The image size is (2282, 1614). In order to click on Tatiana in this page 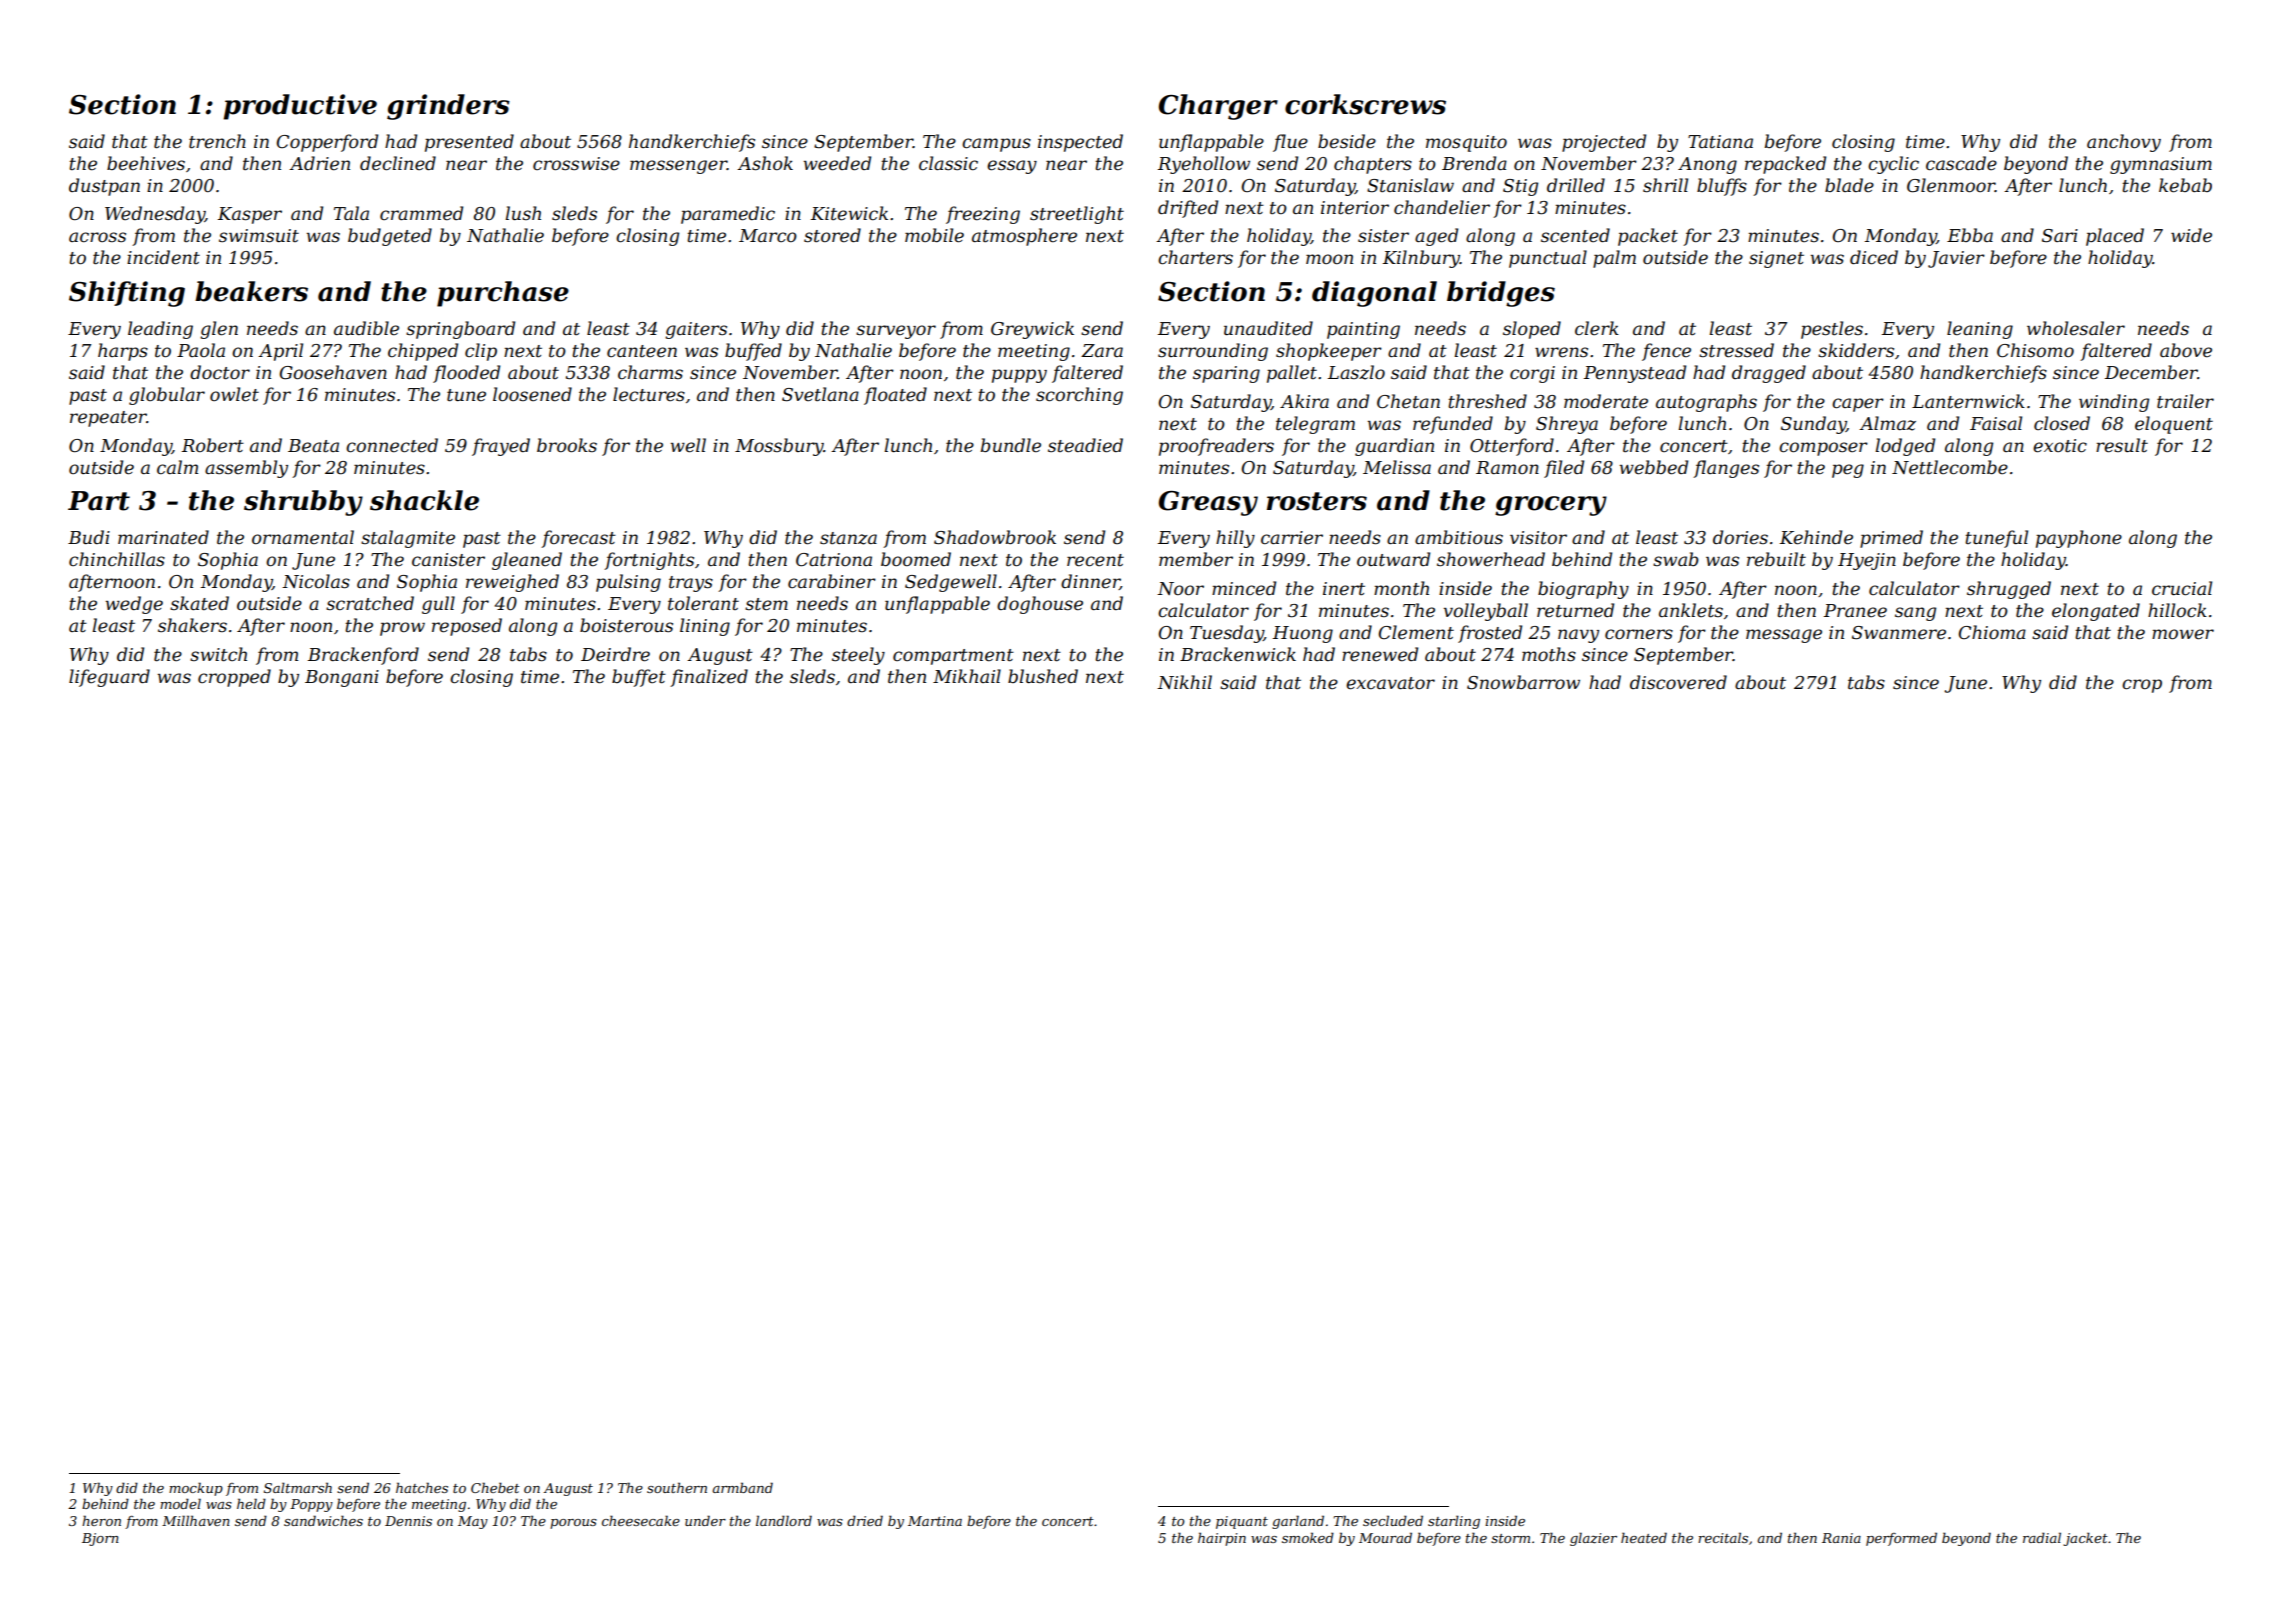, I will do `click(1720, 141)`.
